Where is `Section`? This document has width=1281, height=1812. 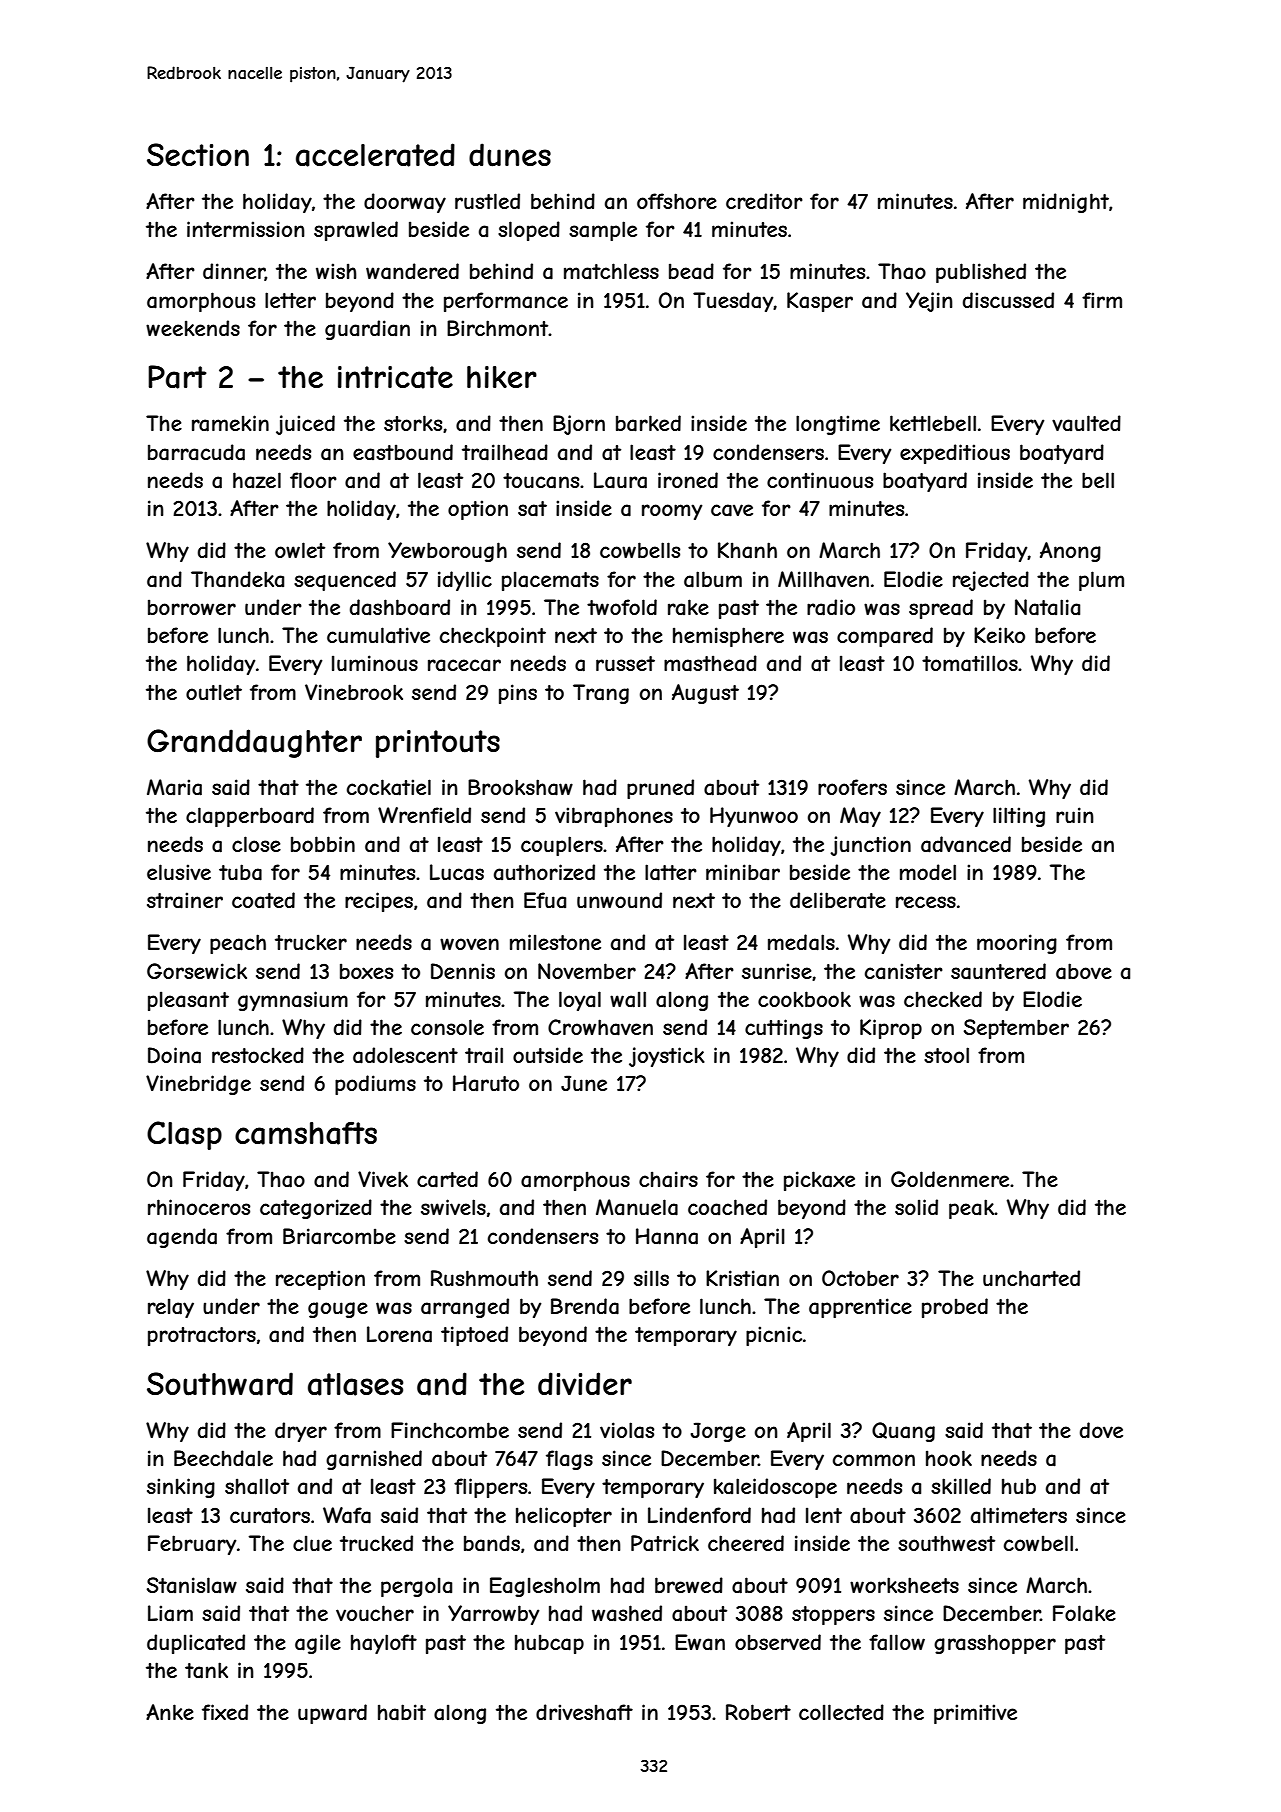
Section is located at coordinates (198, 154).
